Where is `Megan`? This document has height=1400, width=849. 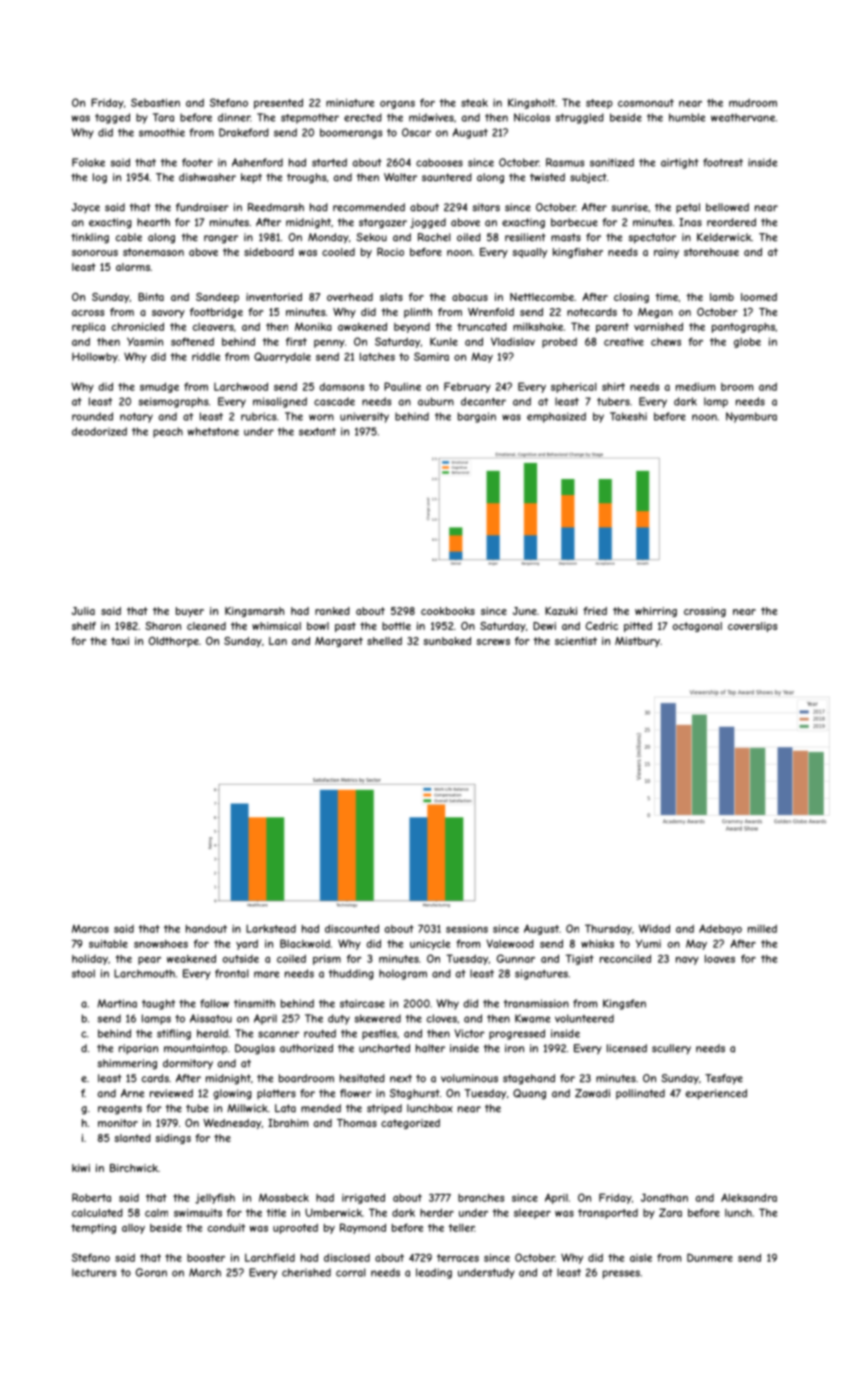
Megan is located at coordinates (655, 313).
